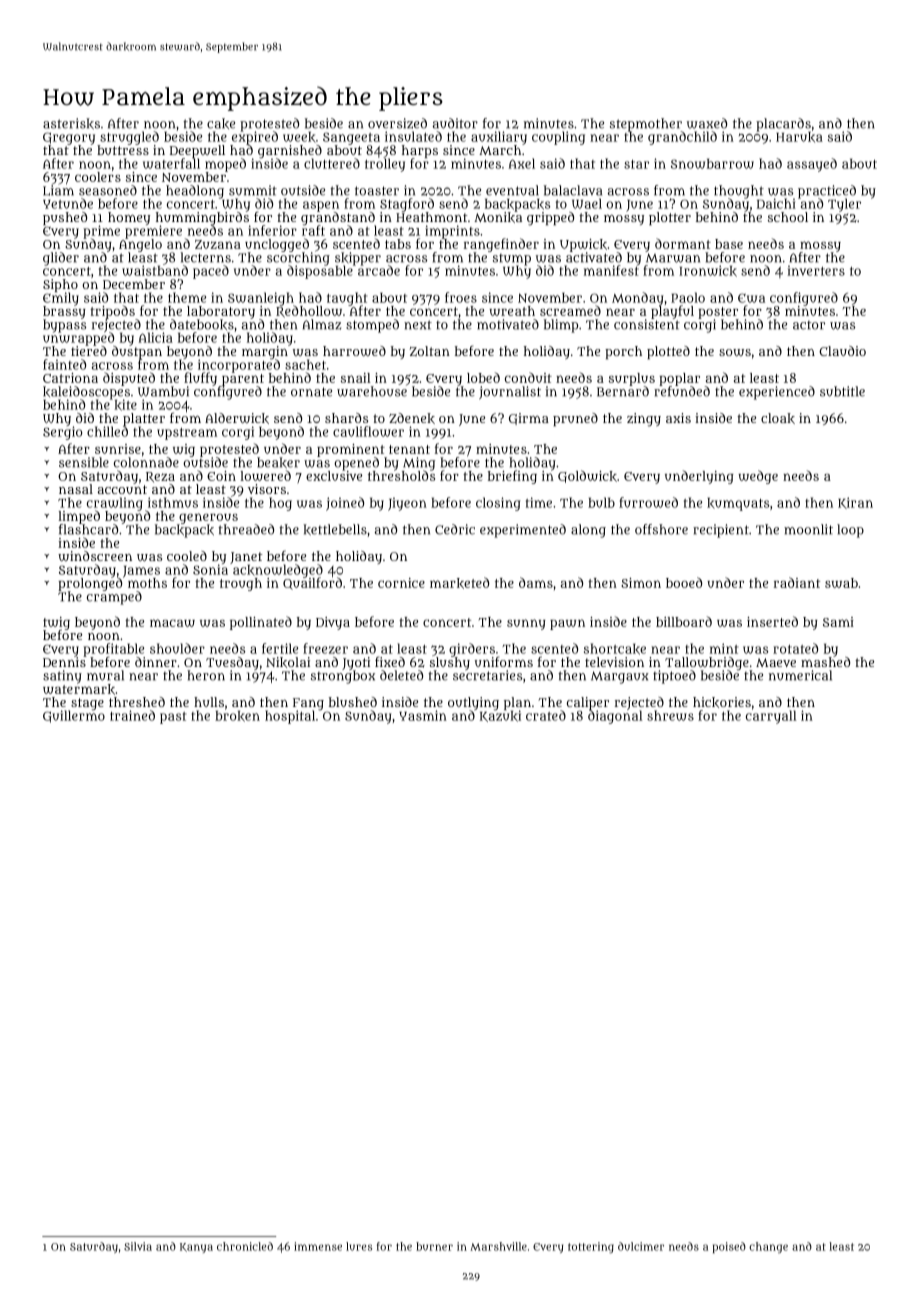 Image resolution: width=924 pixels, height=1308 pixels. I want to click on auditor, so click(455, 123).
